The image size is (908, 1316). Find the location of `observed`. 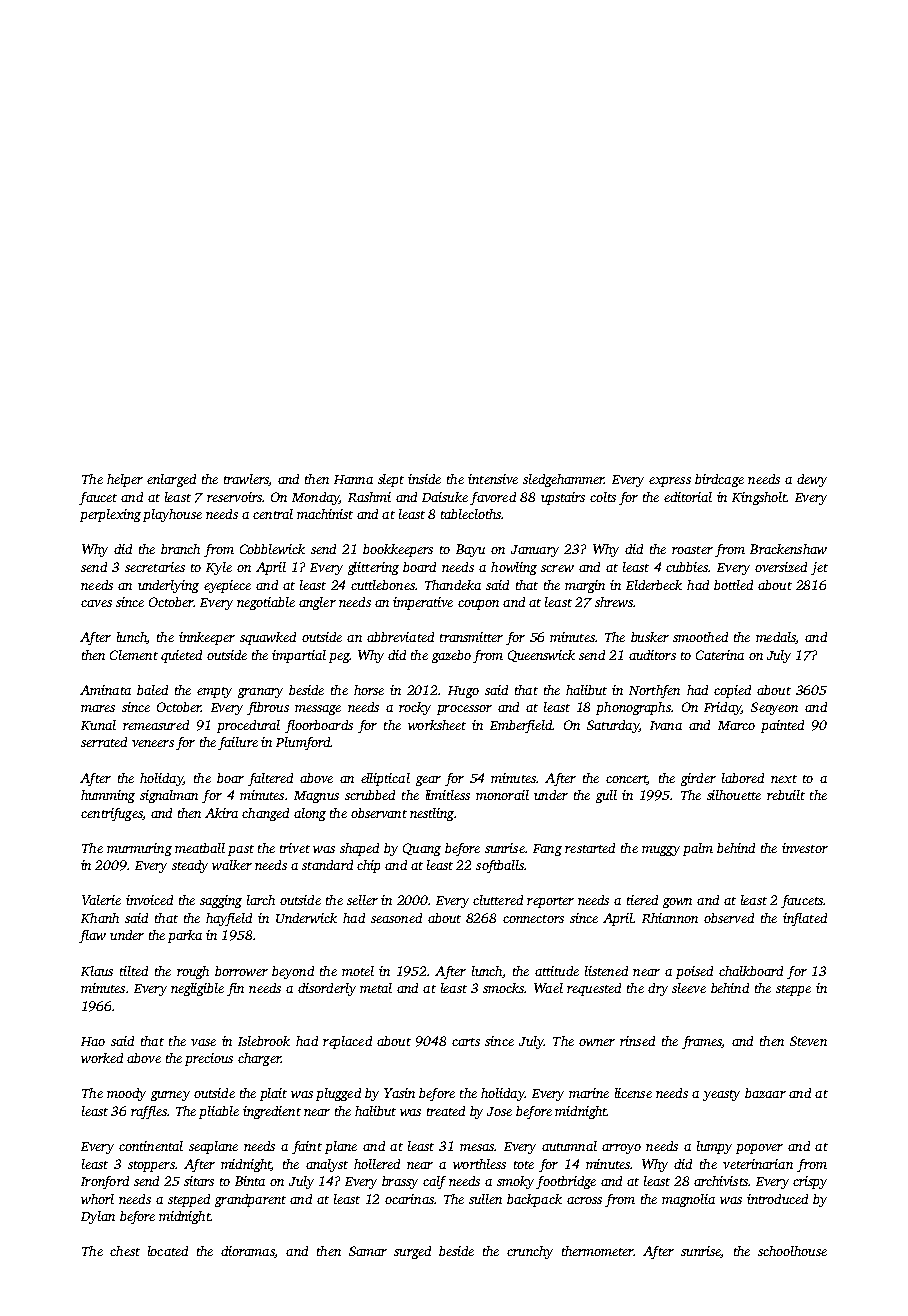

observed is located at coordinates (729, 918).
